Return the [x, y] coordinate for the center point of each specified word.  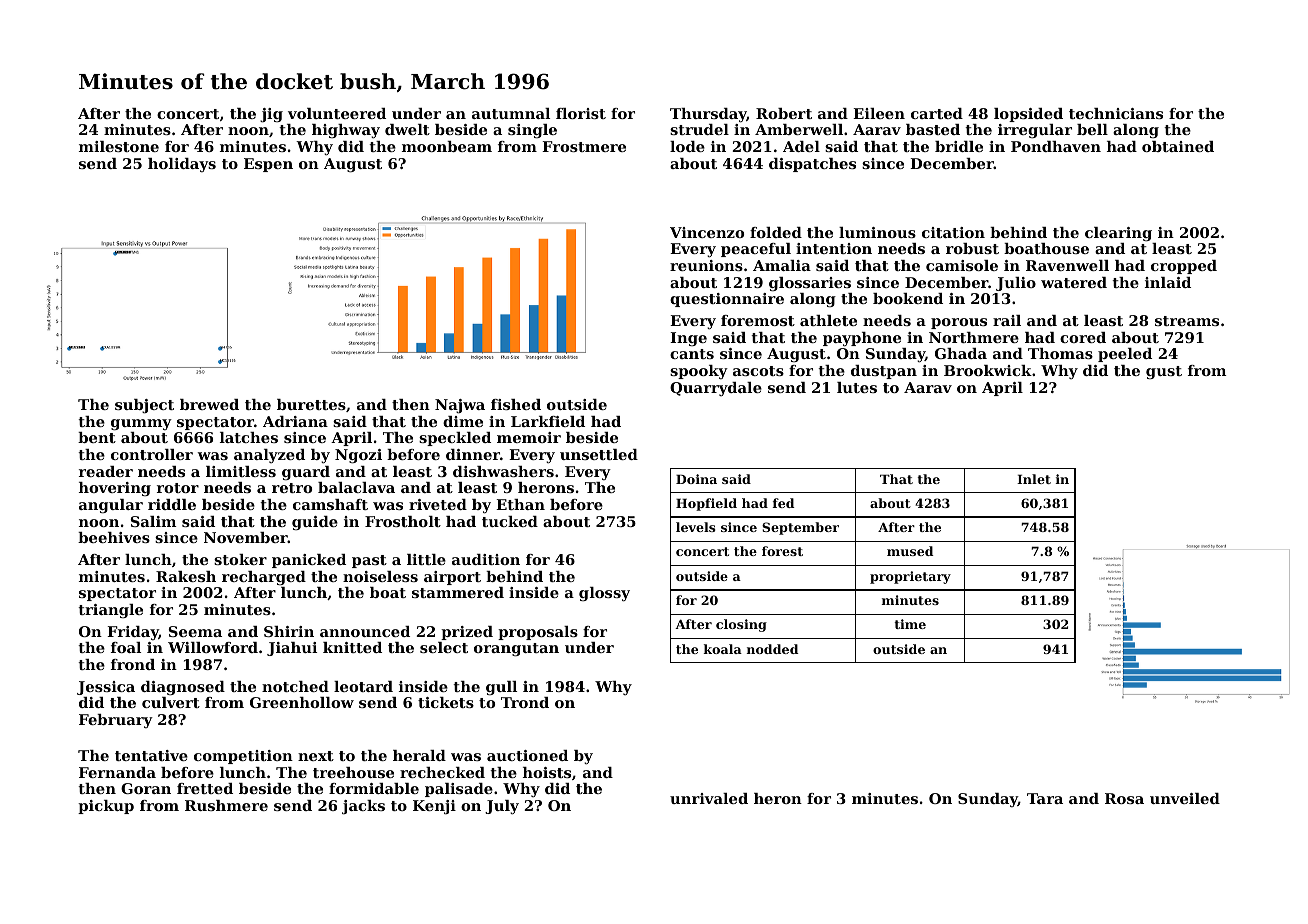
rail [1007, 320]
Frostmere [584, 146]
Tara [1045, 798]
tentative [151, 755]
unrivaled [709, 798]
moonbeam [447, 146]
